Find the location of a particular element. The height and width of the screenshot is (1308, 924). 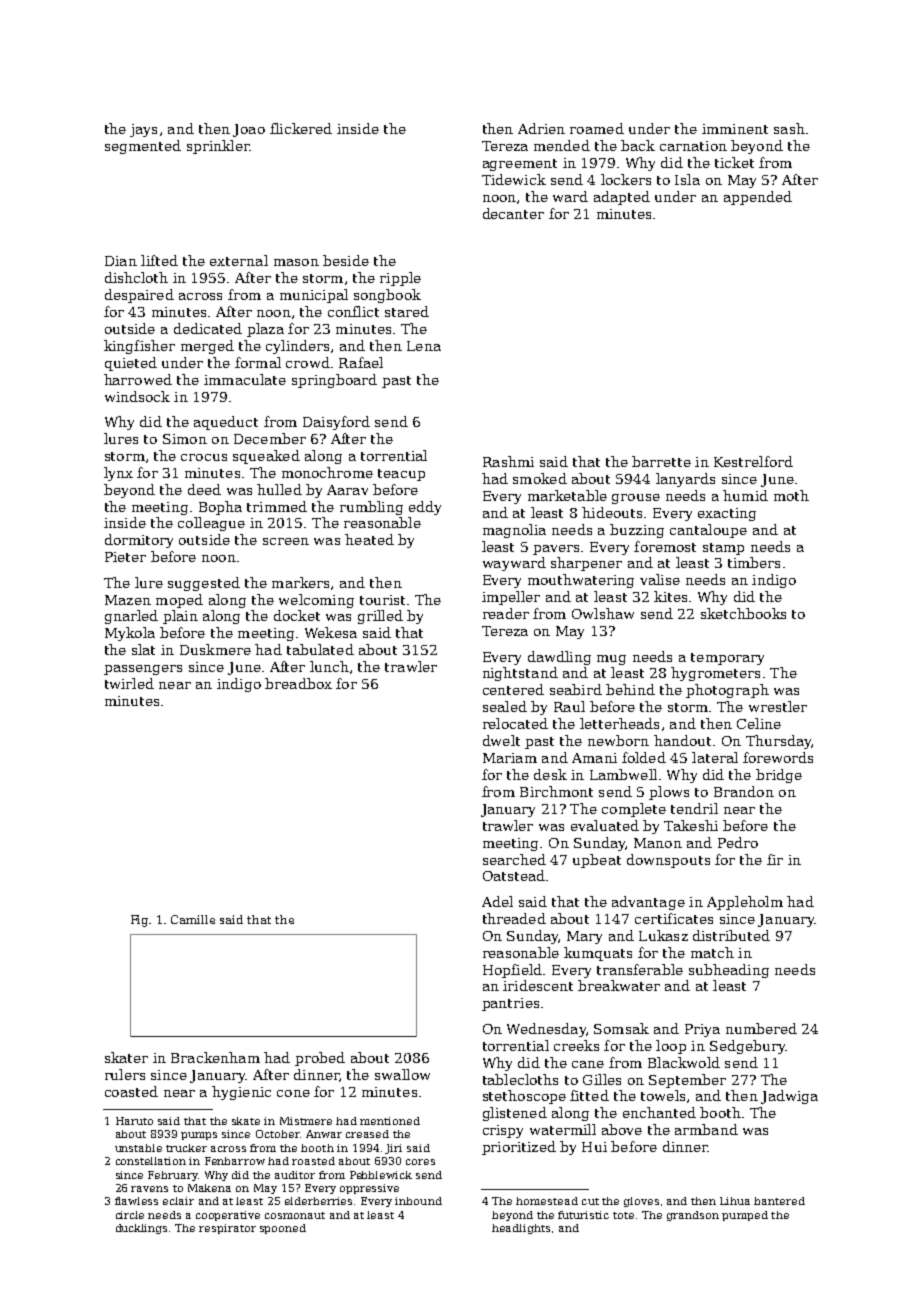

agreement is located at coordinates (520, 165).
